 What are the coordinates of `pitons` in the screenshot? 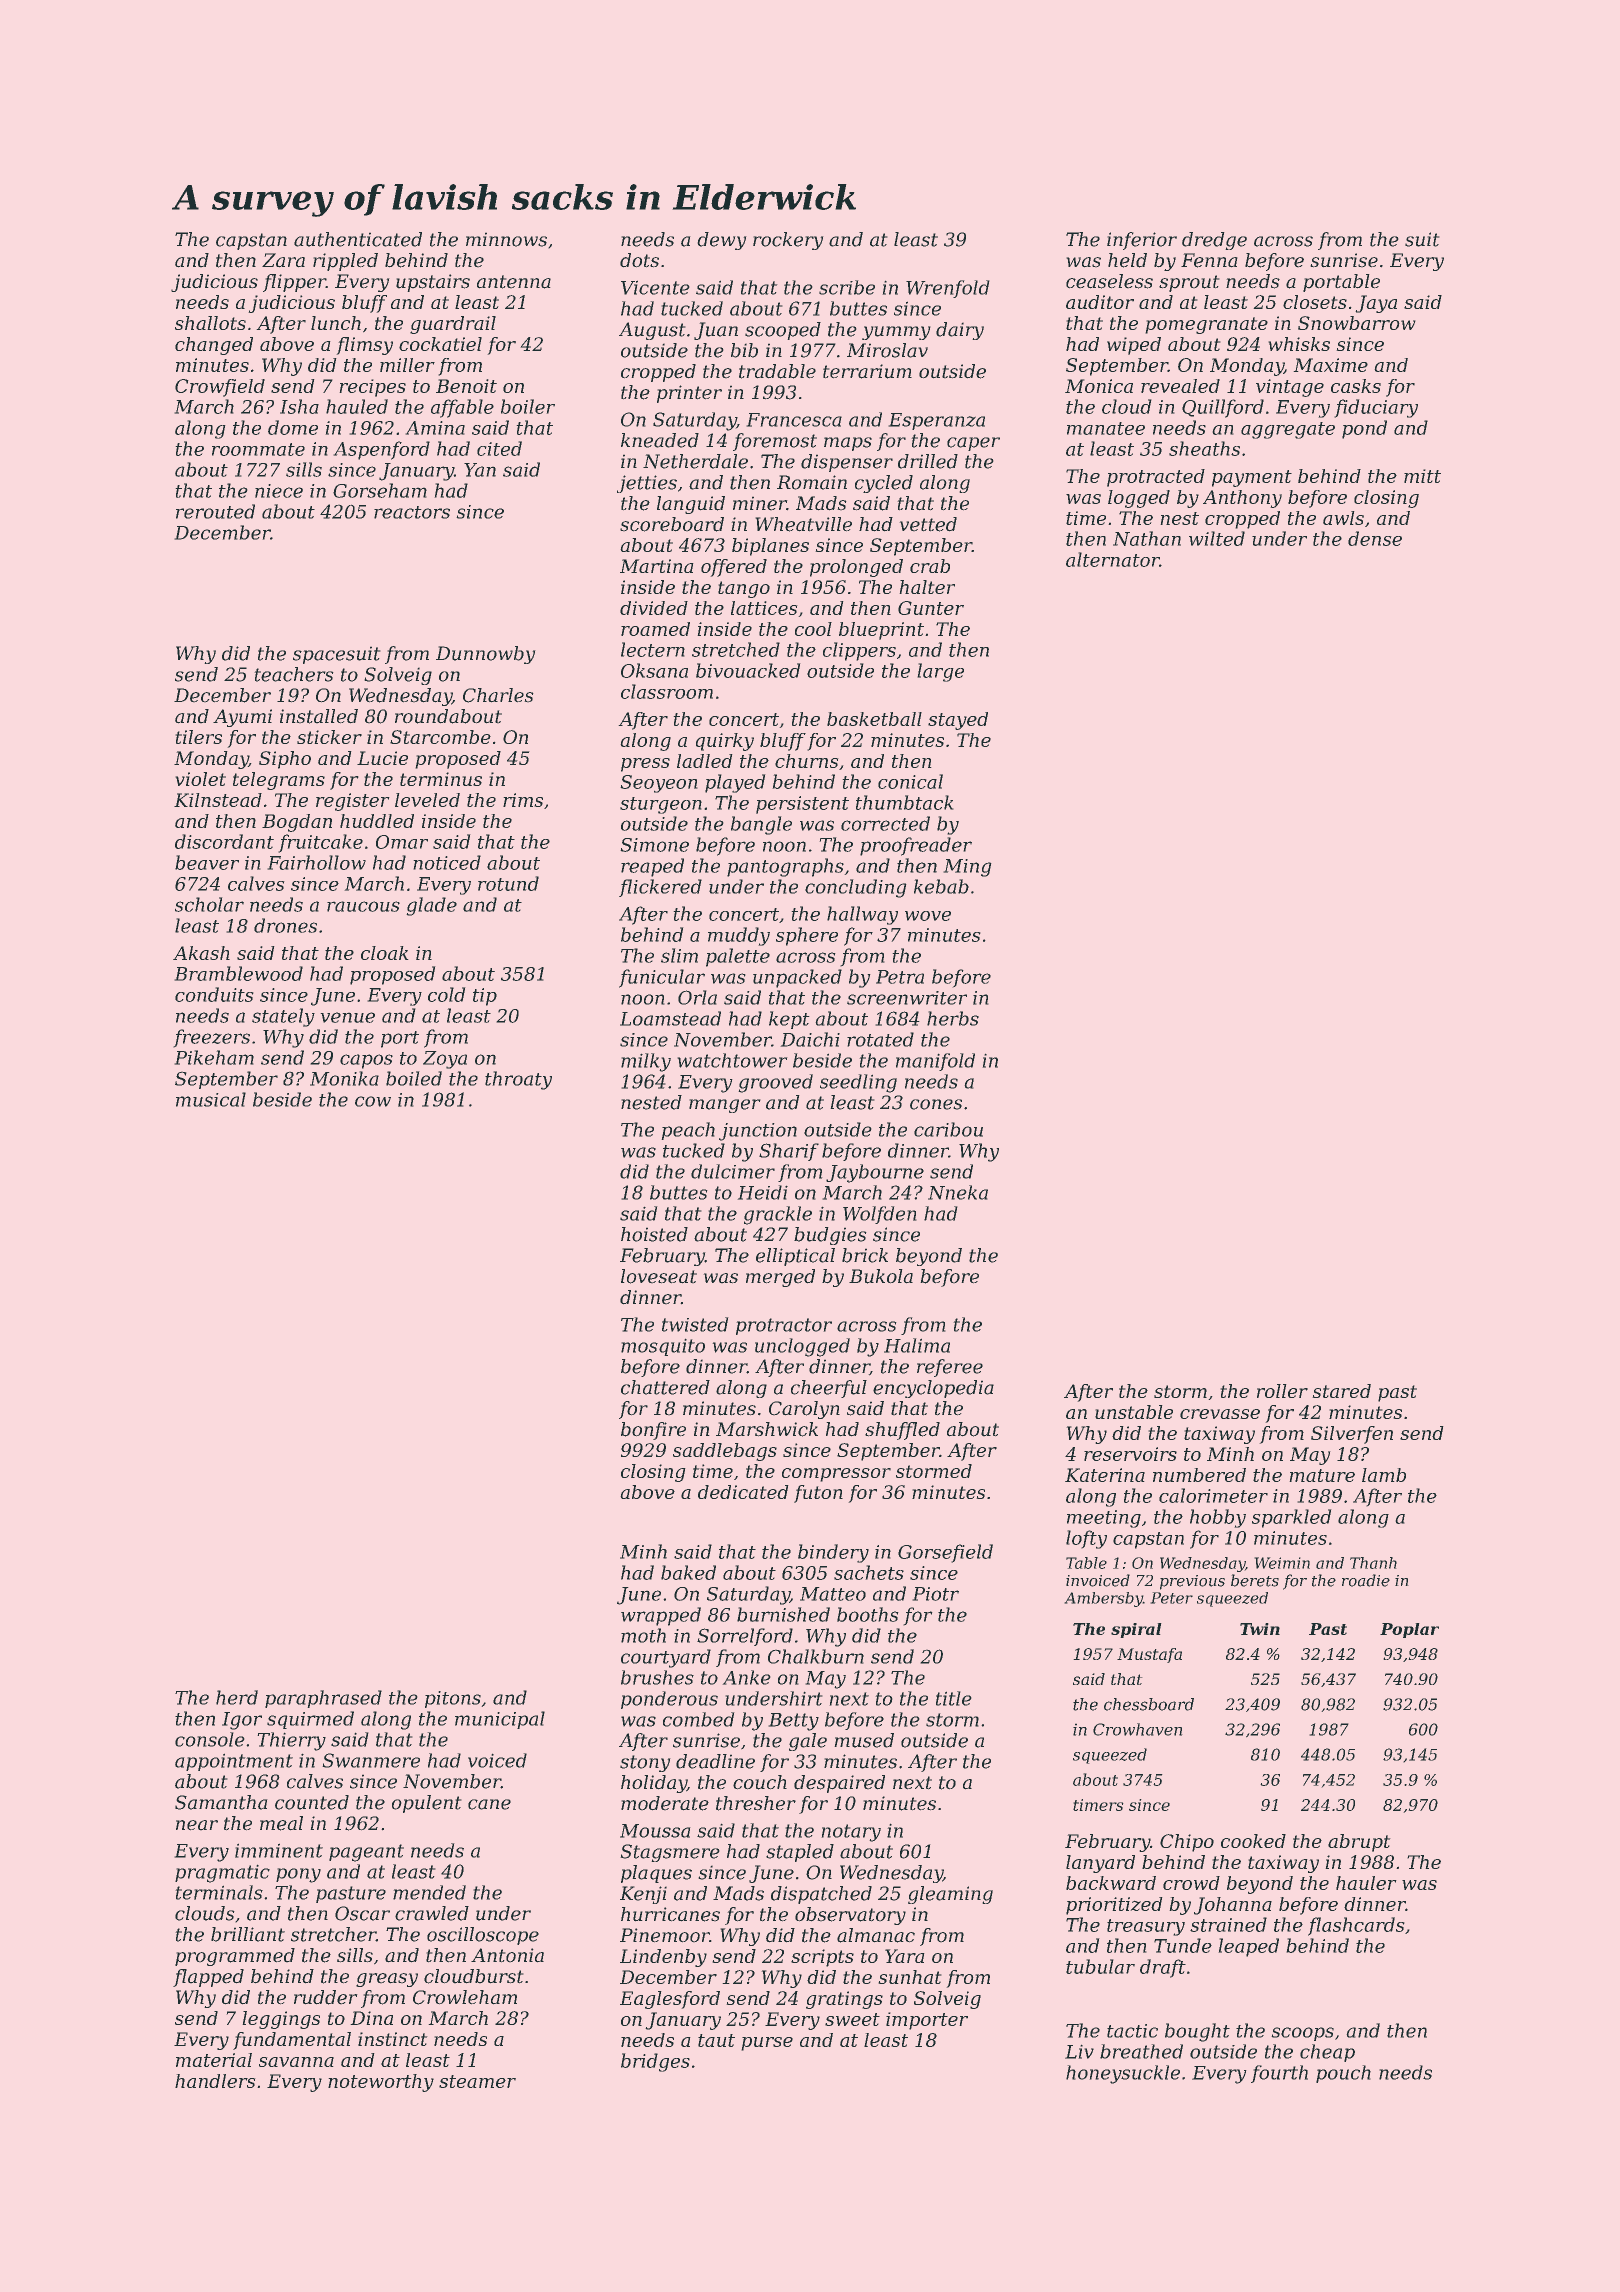 It's located at (453, 1699).
